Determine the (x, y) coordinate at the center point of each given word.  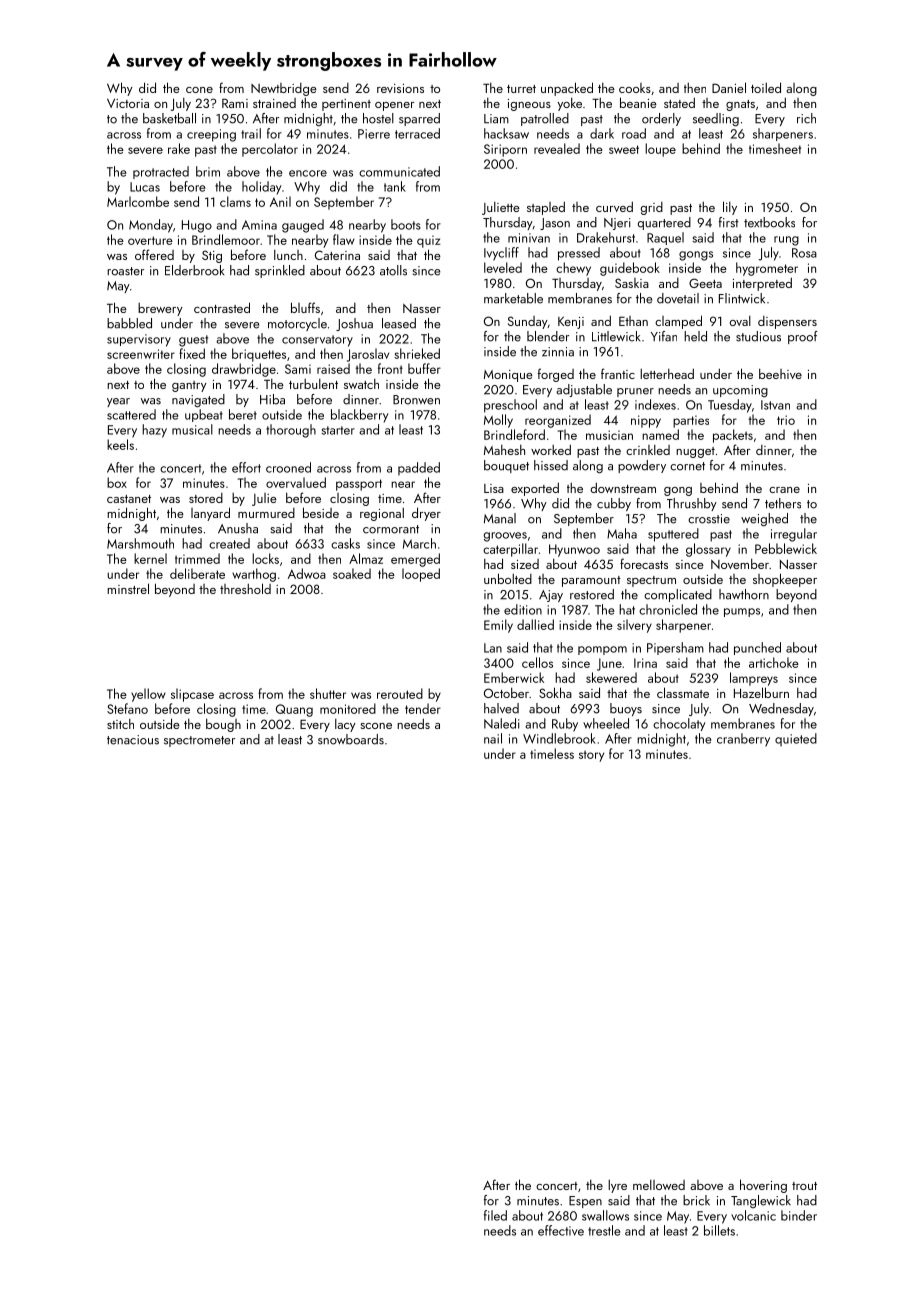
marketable (513, 298)
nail (493, 738)
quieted (796, 739)
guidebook (630, 269)
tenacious (133, 740)
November (740, 564)
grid (652, 208)
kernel (150, 558)
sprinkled (280, 271)
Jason (555, 224)
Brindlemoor (226, 239)
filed (495, 1215)
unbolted (508, 578)
